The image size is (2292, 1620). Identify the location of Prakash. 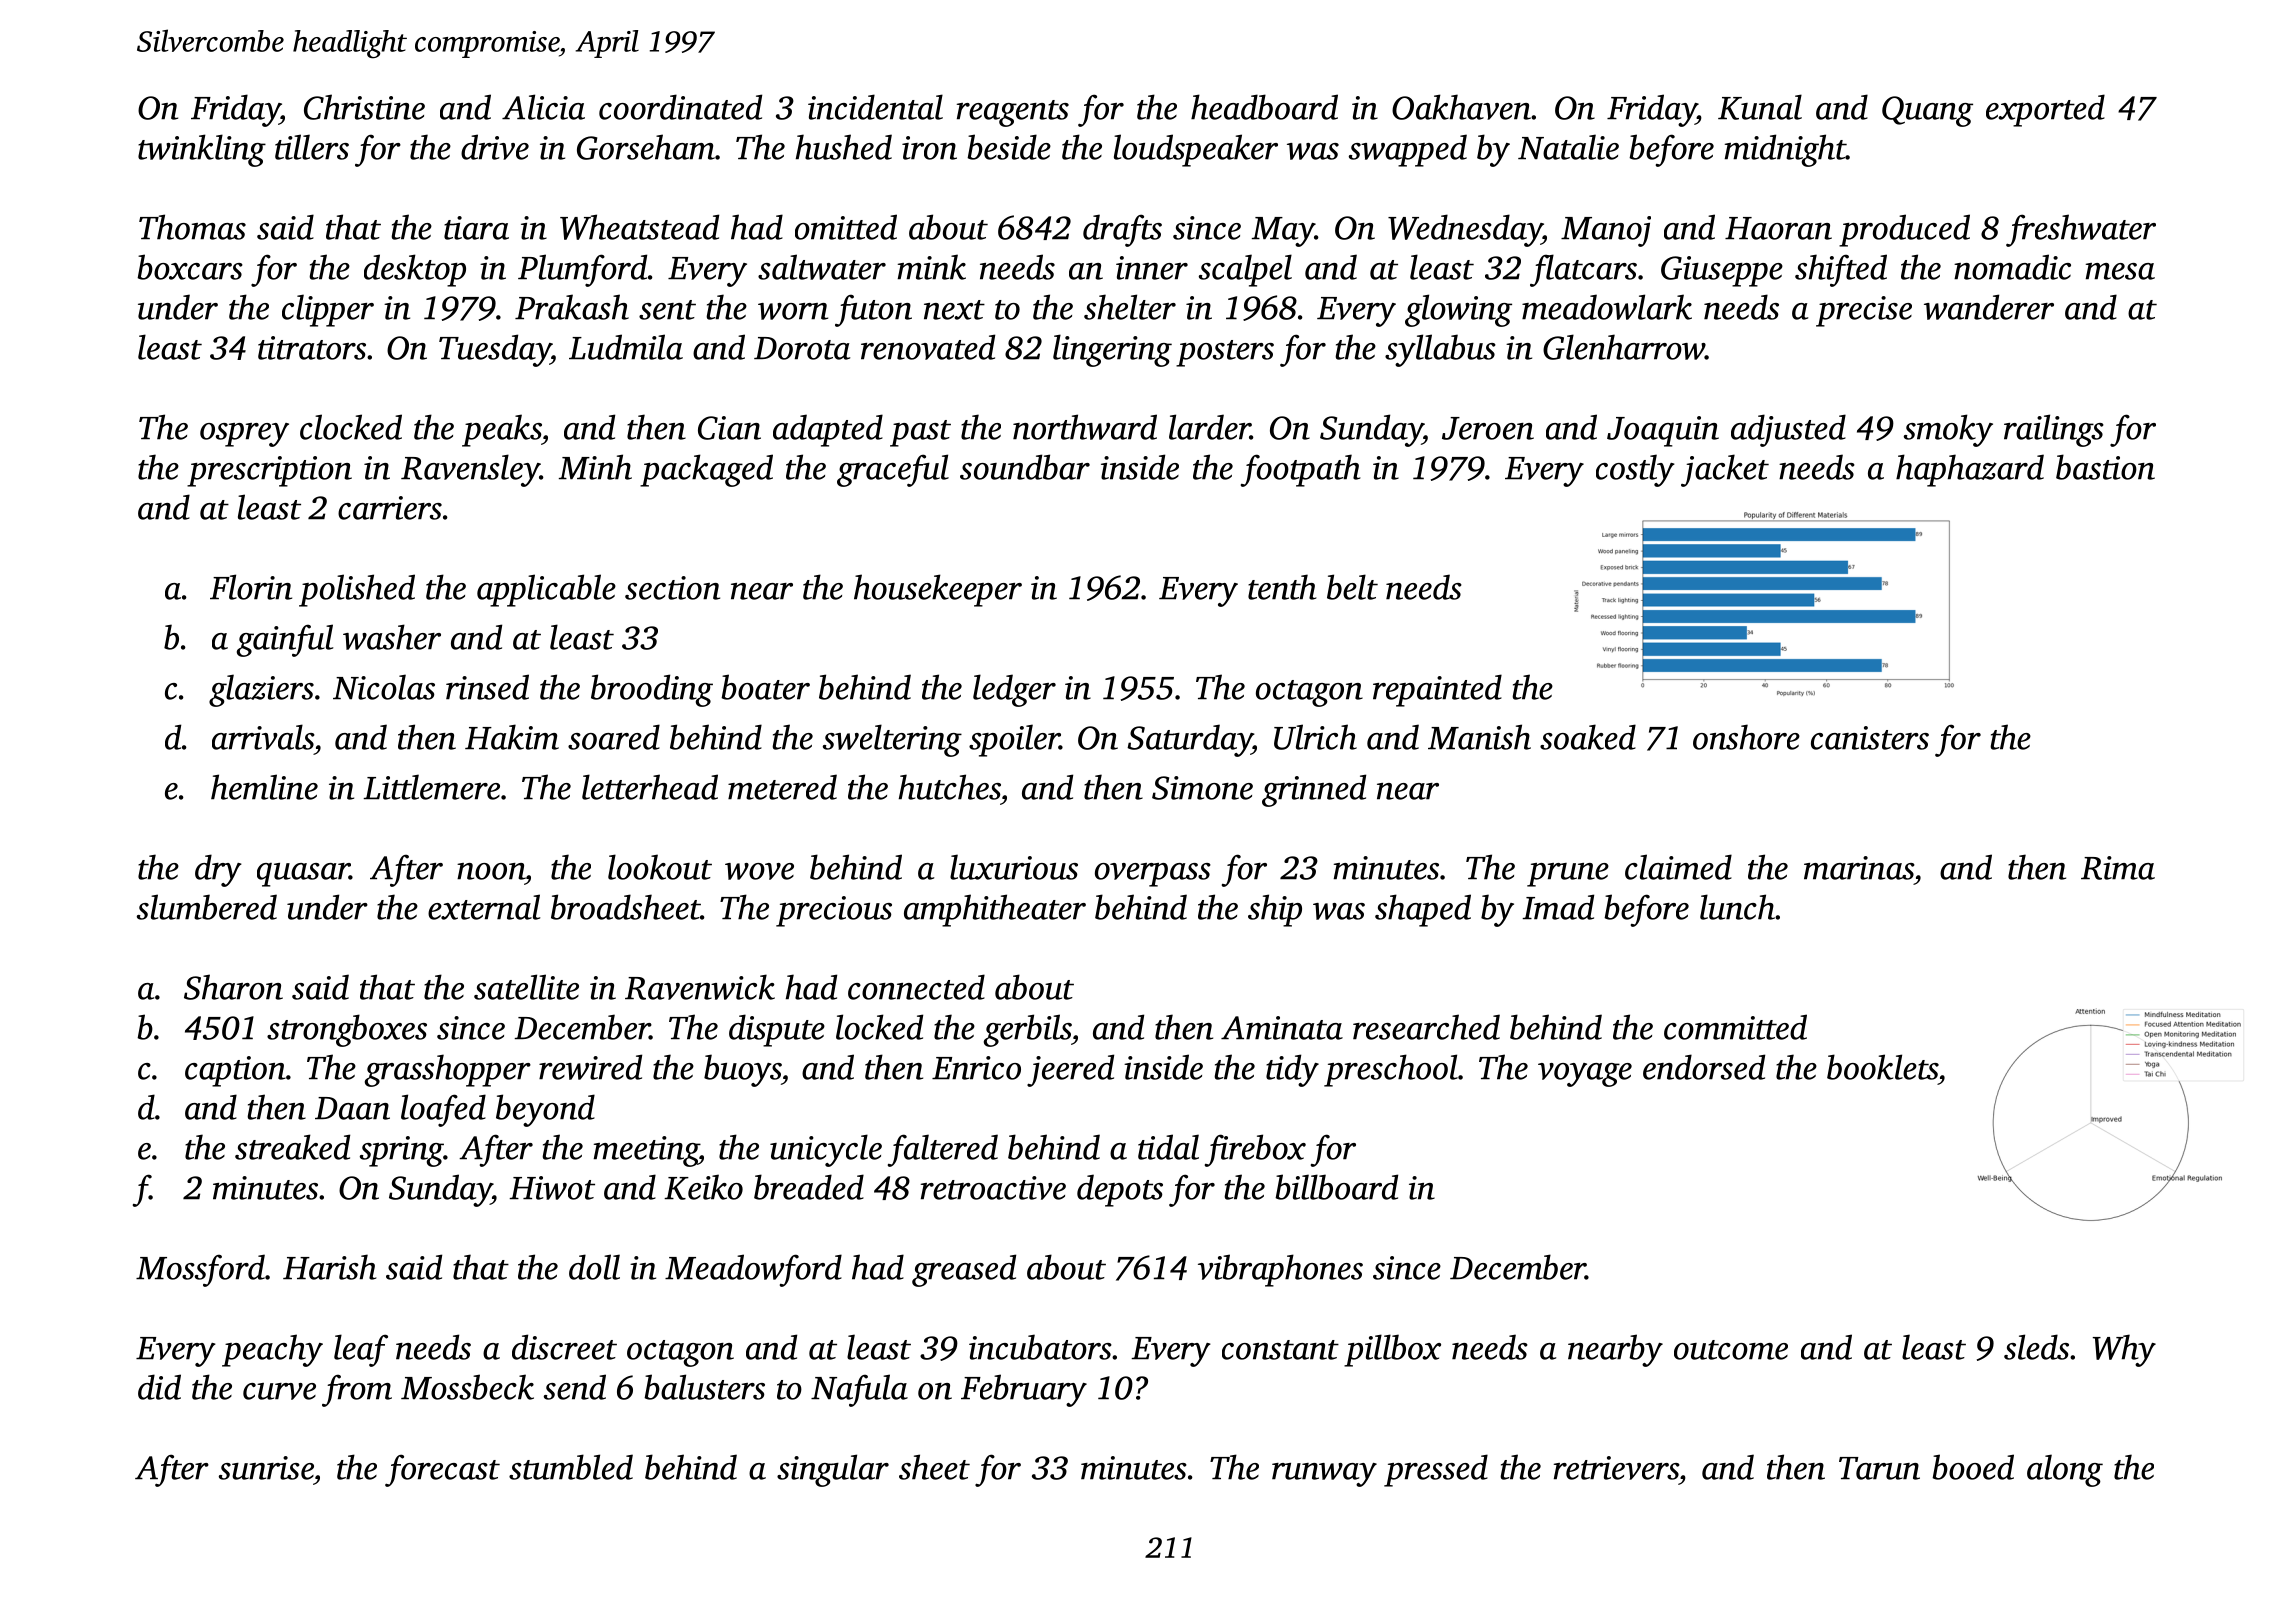
(572, 307).
